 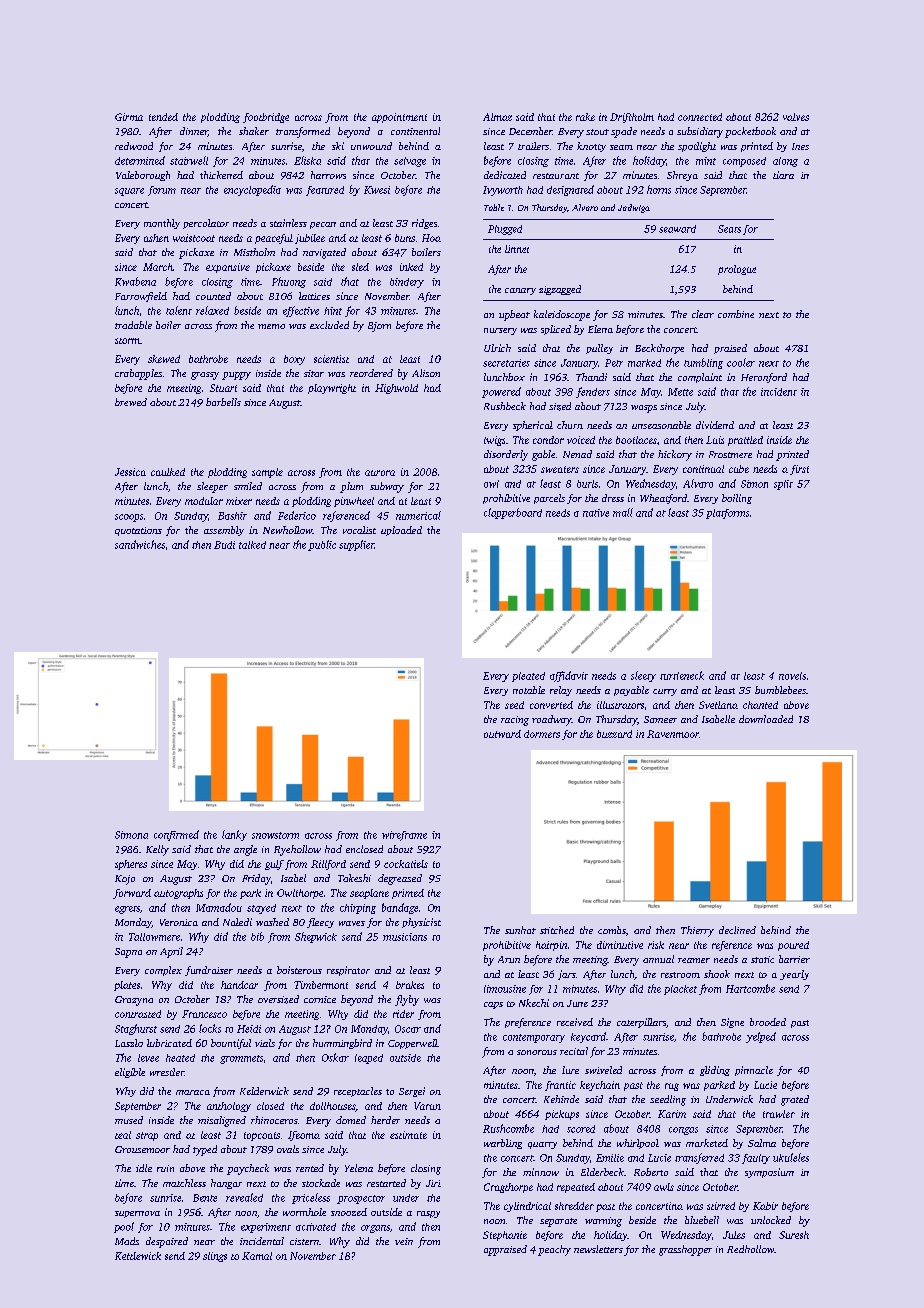 I want to click on first, so click(x=799, y=470).
